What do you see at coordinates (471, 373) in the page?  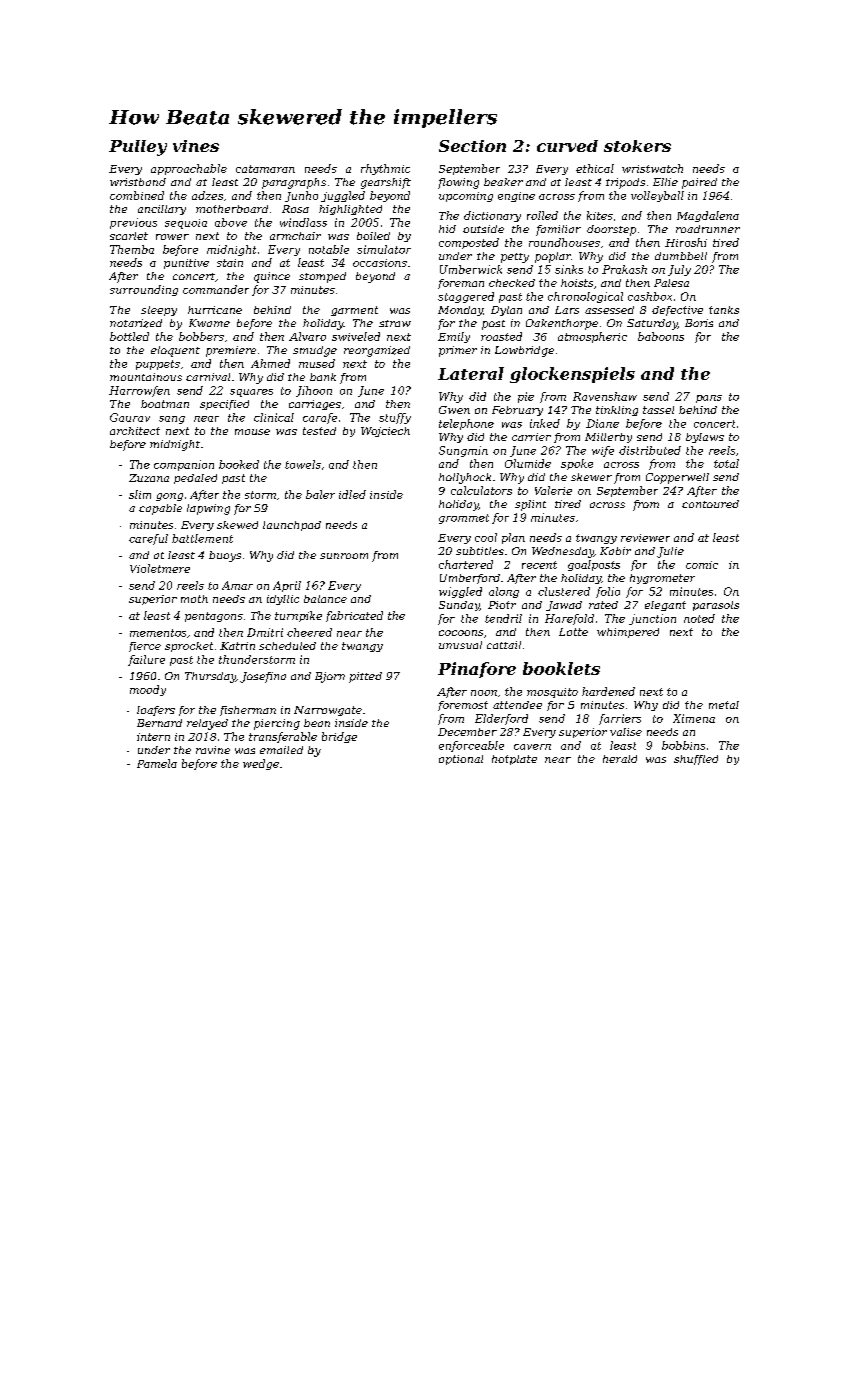 I see `Lateral` at bounding box center [471, 373].
